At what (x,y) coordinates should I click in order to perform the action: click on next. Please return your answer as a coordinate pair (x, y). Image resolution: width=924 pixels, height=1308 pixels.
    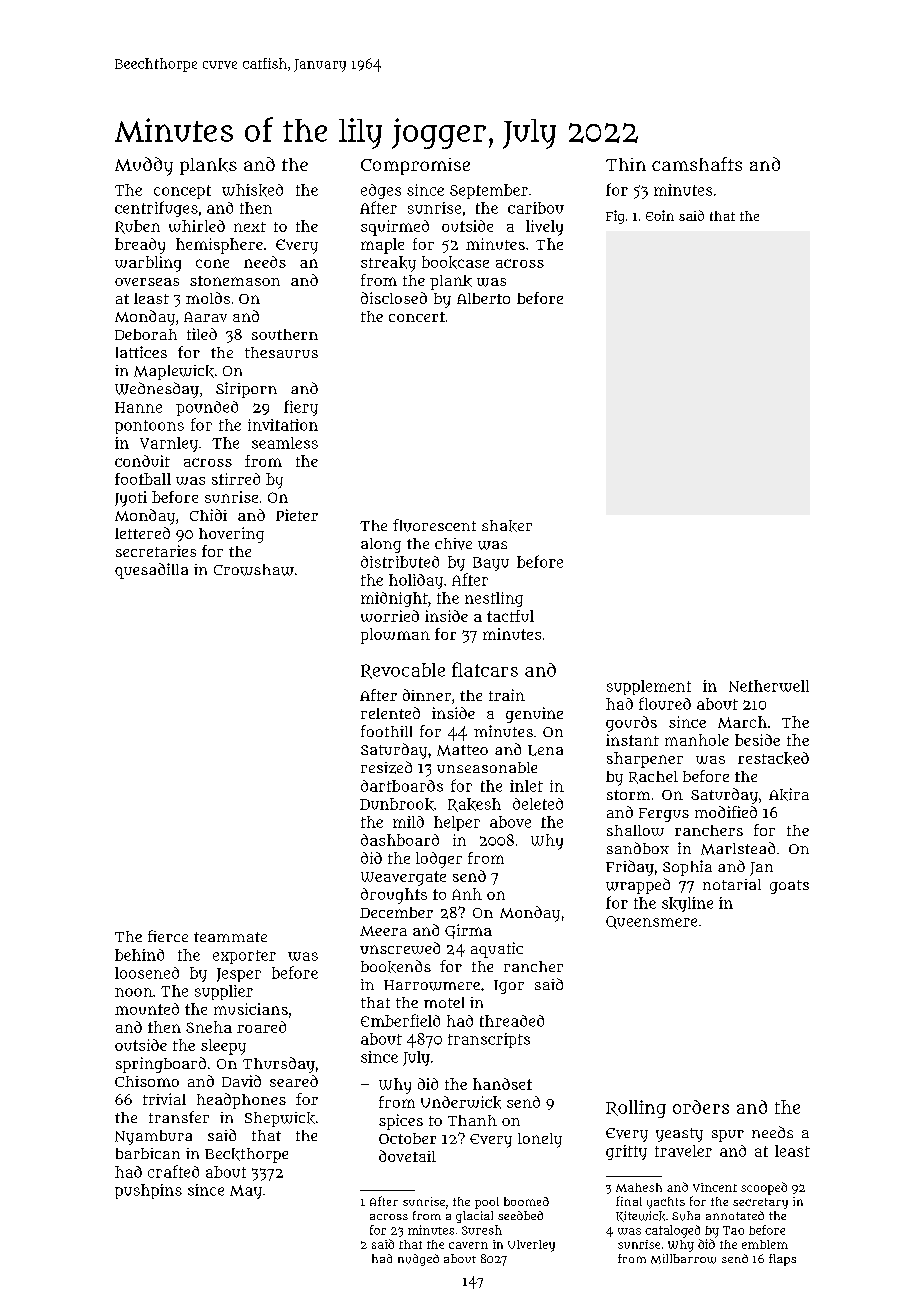
    Looking at the image, I should click on (250, 227).
